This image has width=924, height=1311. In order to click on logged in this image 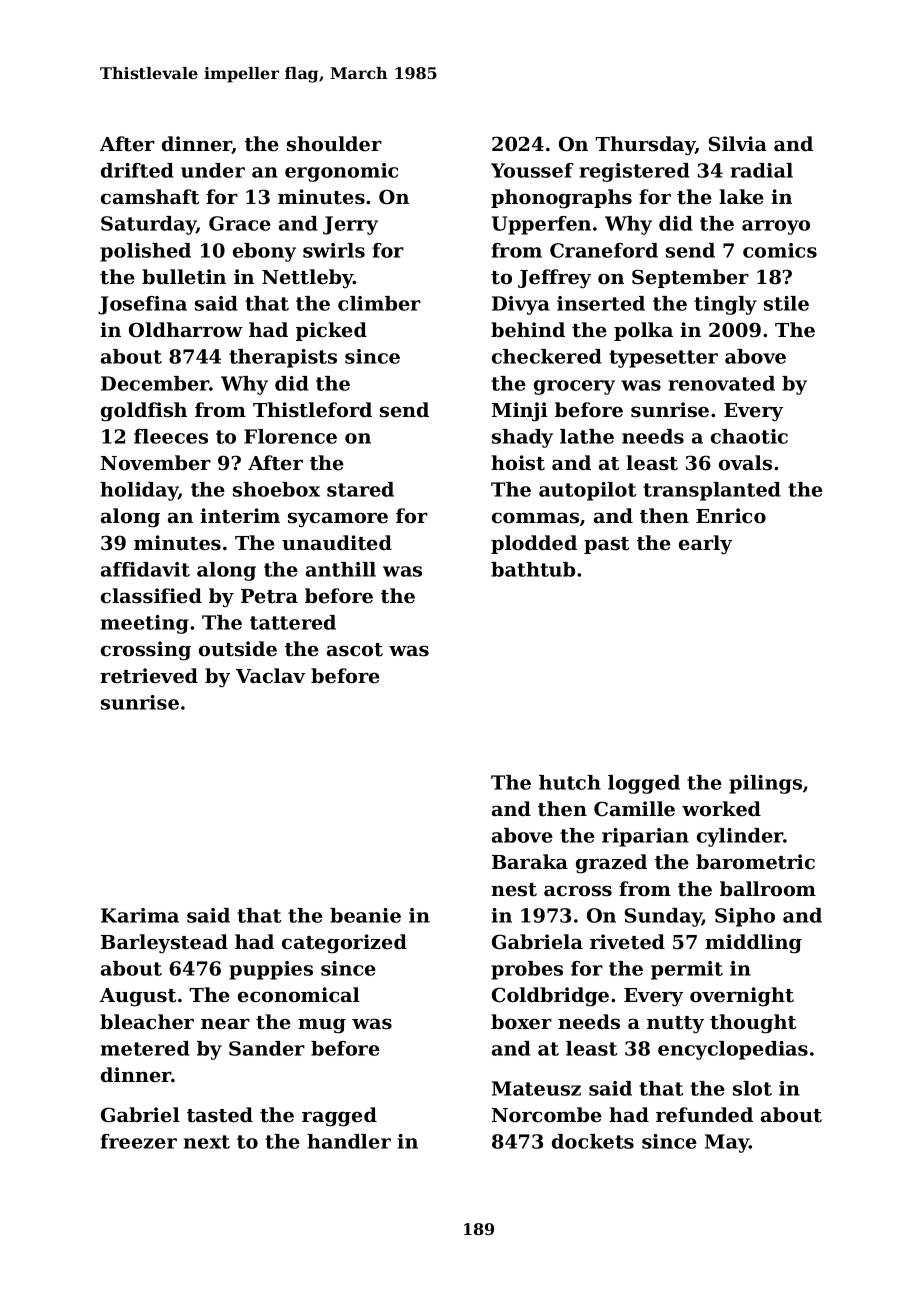, I will do `click(644, 784)`.
